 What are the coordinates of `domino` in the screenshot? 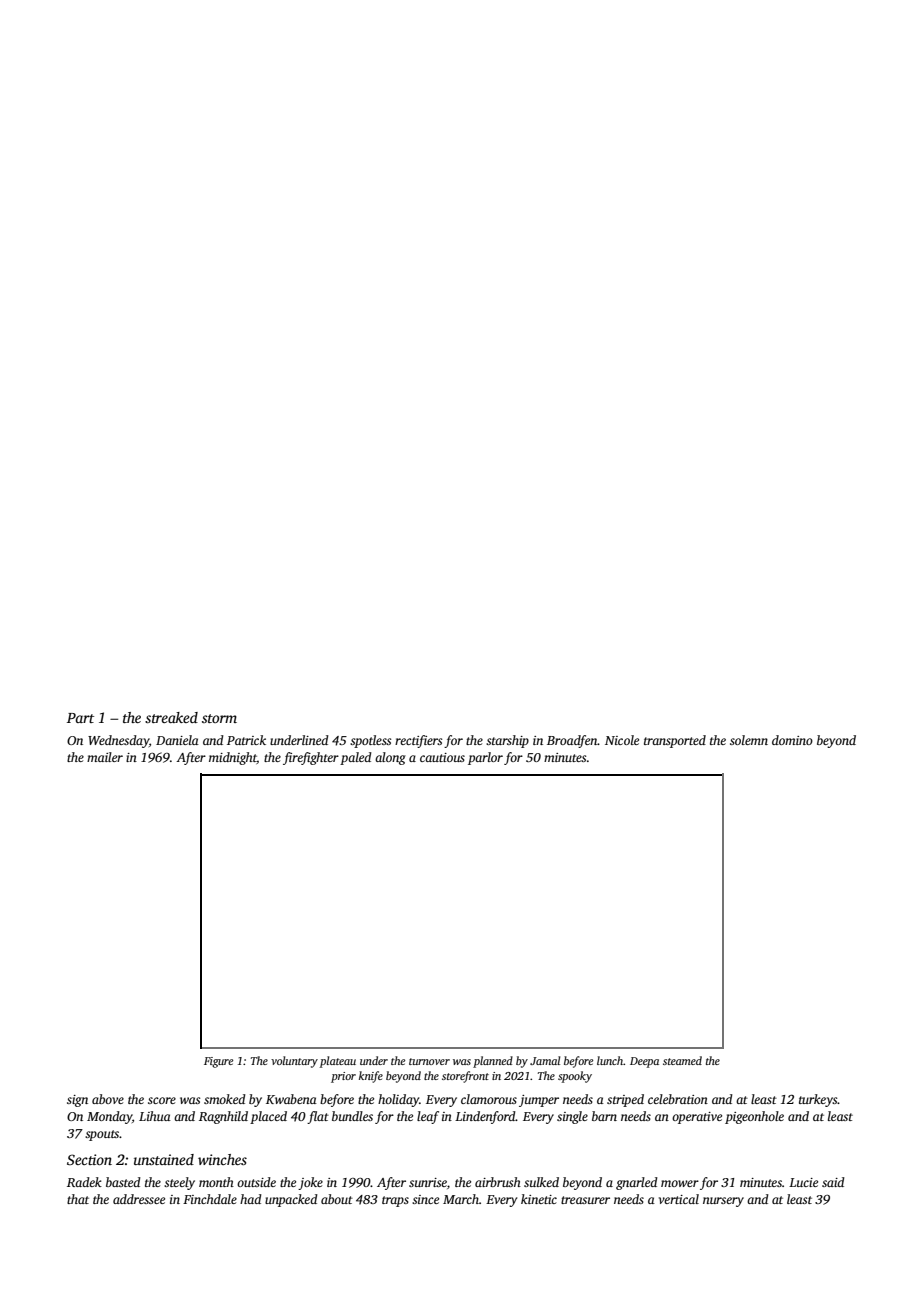 It's located at (792, 740).
